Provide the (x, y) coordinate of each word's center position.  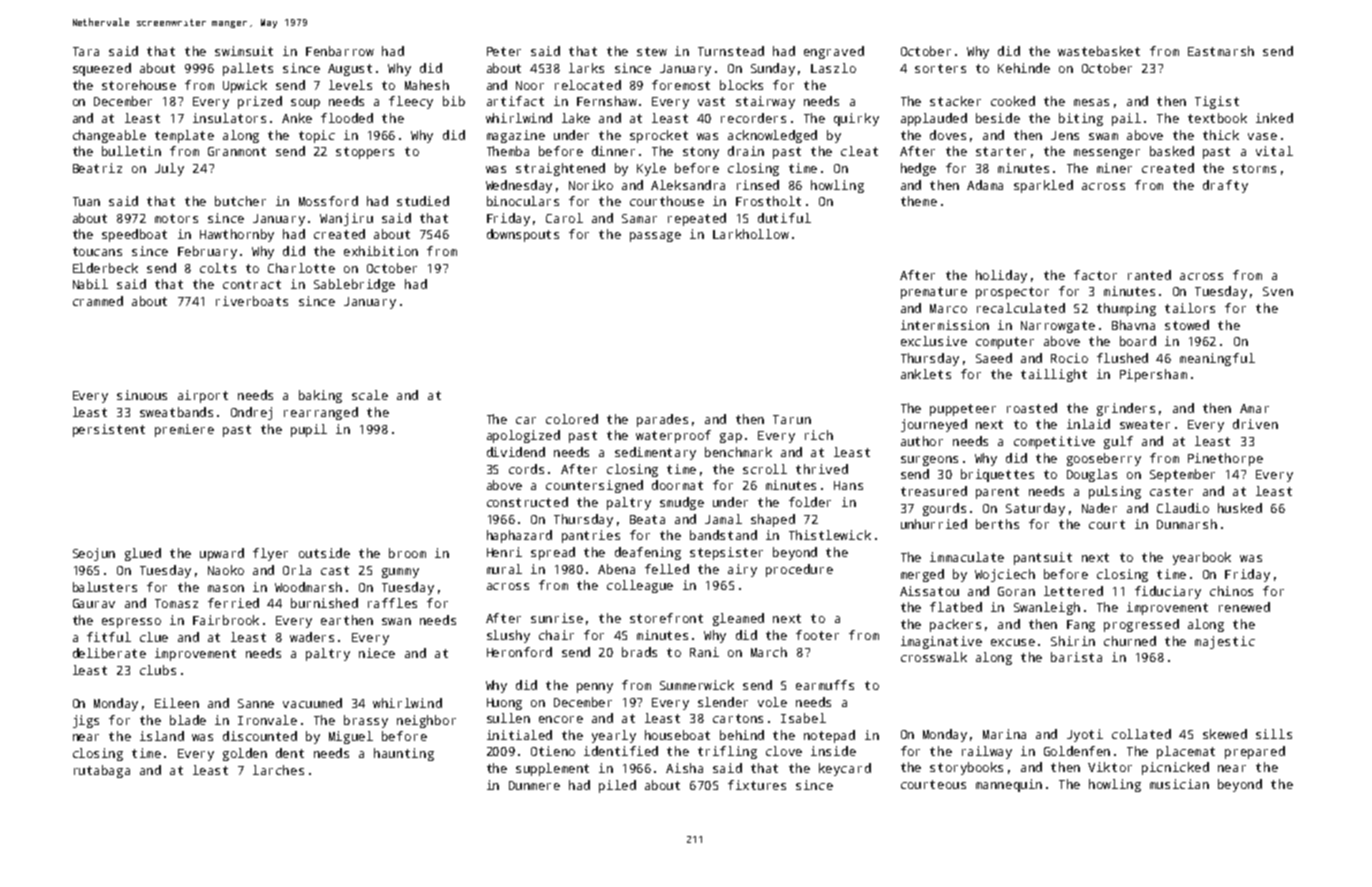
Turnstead (731, 51)
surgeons (929, 461)
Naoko (226, 570)
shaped (773, 520)
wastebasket (1099, 51)
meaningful (1217, 359)
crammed (98, 301)
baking (320, 396)
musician (1179, 784)
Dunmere (534, 785)
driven (1255, 424)
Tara (86, 51)
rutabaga (102, 771)
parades (662, 420)
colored (572, 419)
